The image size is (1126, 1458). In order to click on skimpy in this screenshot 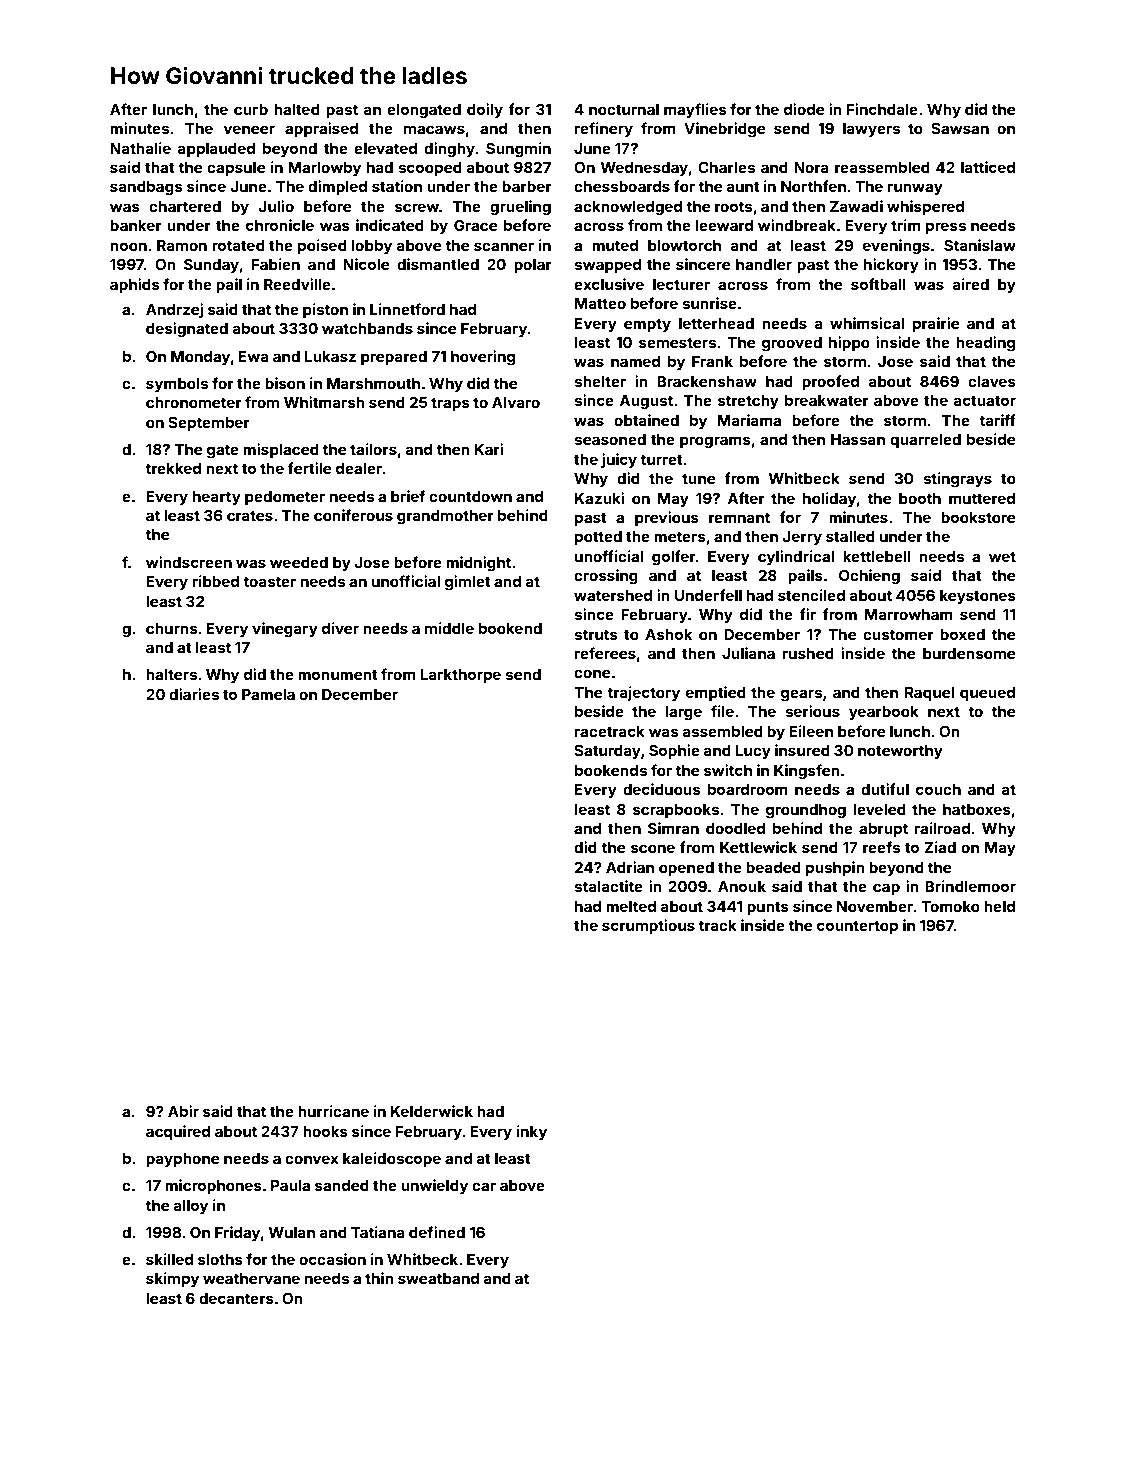, I will do `click(172, 1279)`.
